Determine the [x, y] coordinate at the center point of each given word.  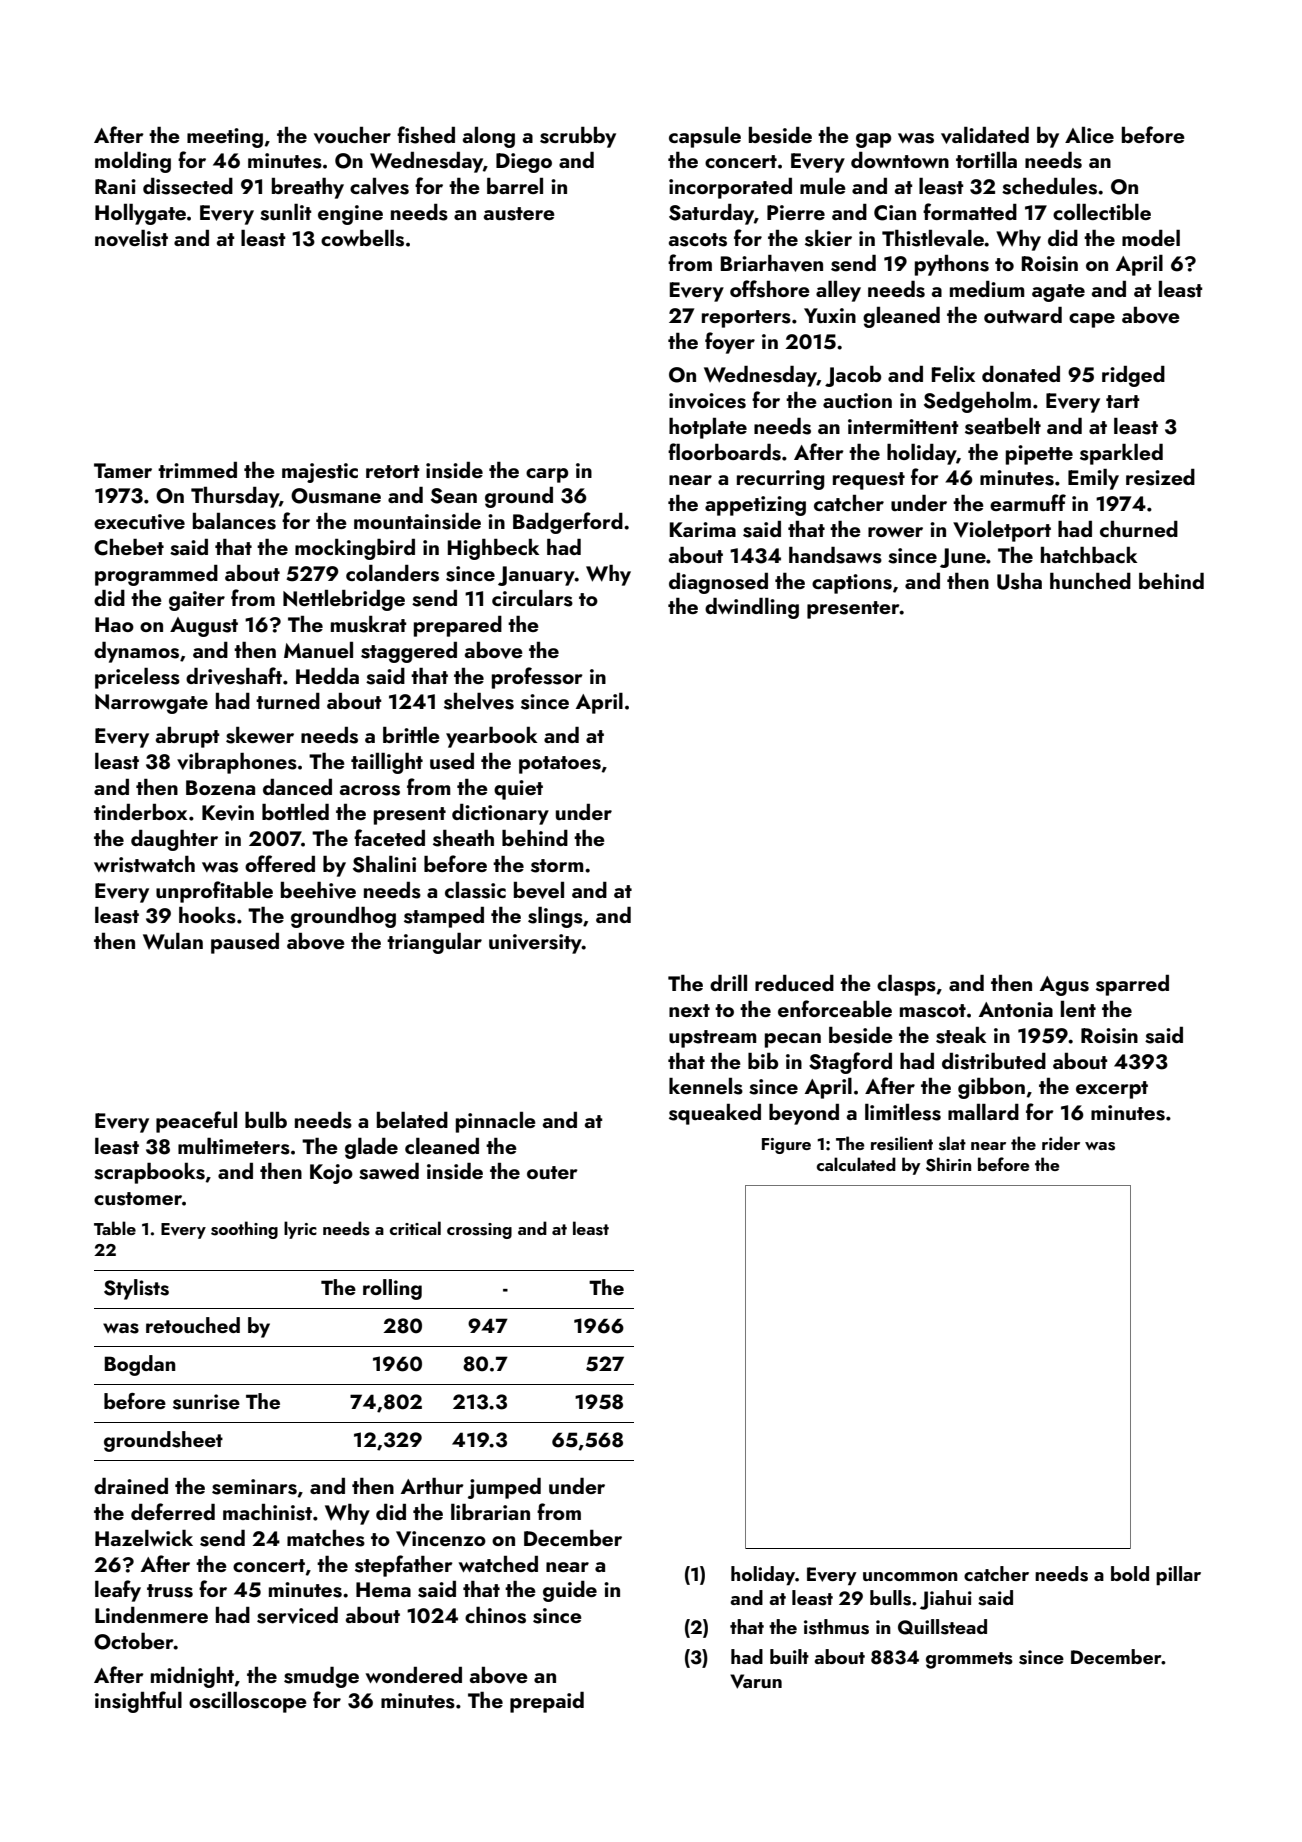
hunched [1090, 581]
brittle [411, 735]
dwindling [752, 608]
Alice [1089, 135]
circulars [532, 598]
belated [412, 1120]
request [869, 481]
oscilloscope [248, 1702]
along [489, 137]
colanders [392, 573]
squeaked [715, 1114]
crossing [479, 1231]
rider [1061, 1143]
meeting [225, 138]
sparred [1132, 985]
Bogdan [140, 1365]
